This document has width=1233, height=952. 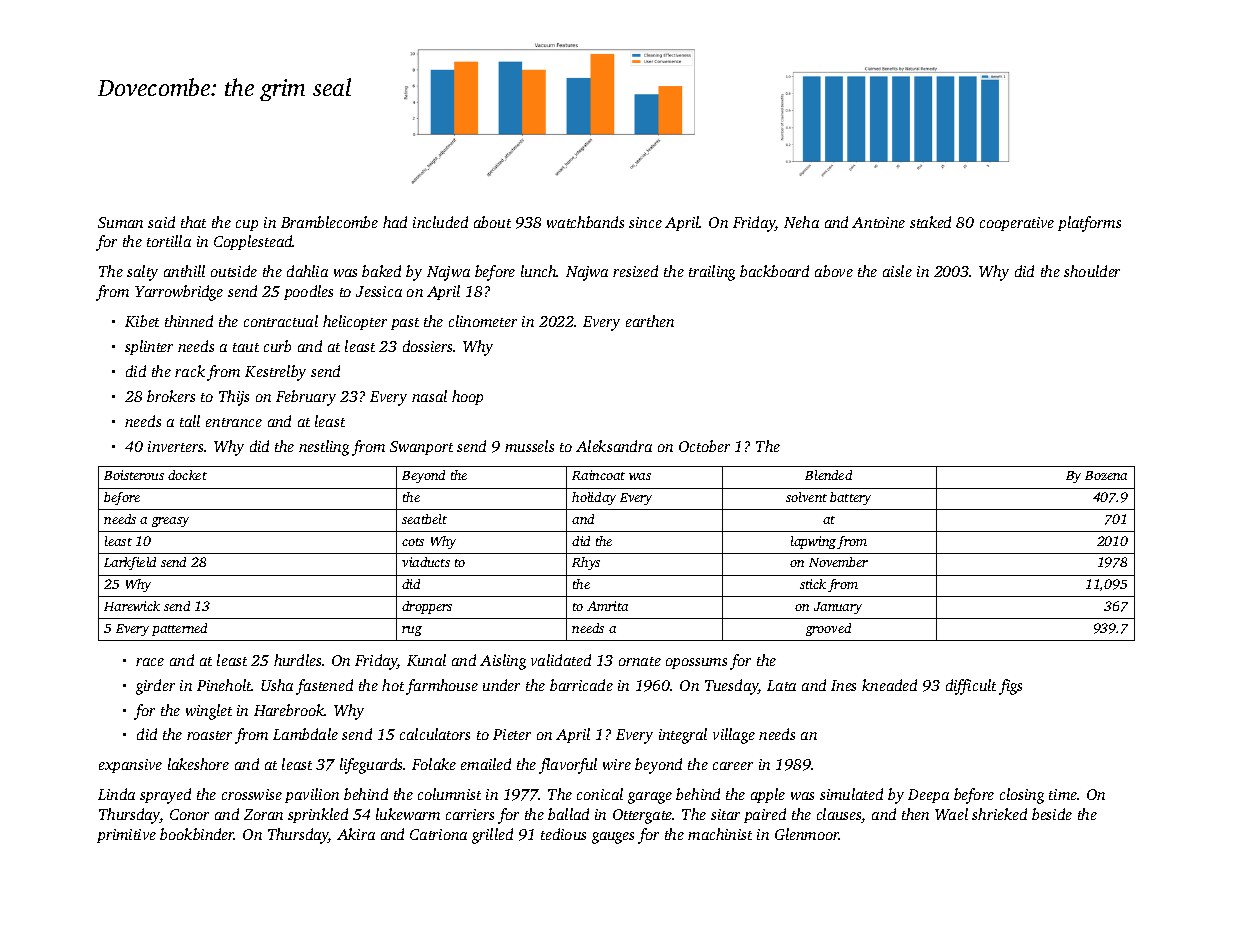 What do you see at coordinates (175, 446) in the document?
I see `inverters` at bounding box center [175, 446].
